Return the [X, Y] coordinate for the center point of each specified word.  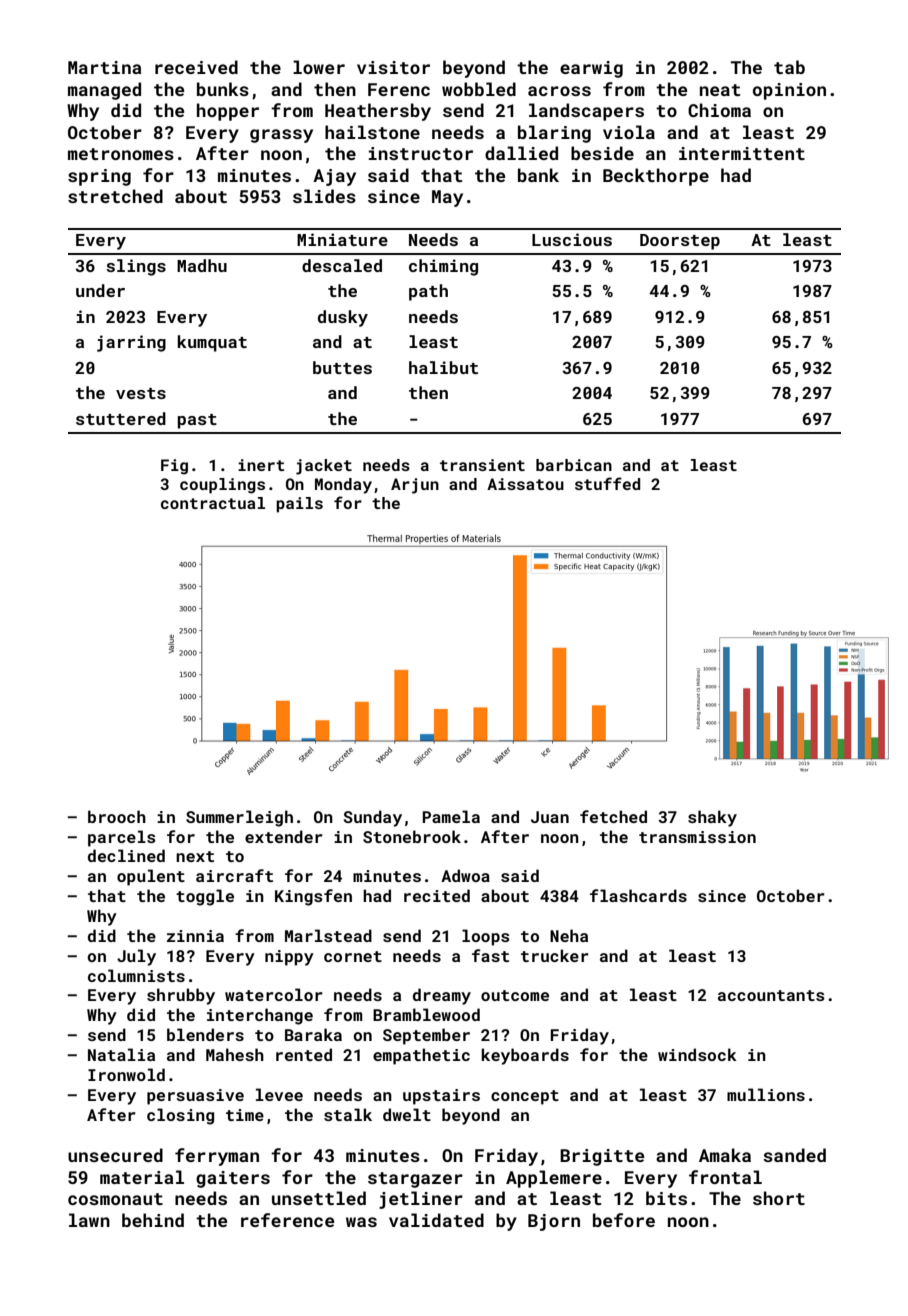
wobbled [479, 89]
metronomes [121, 154]
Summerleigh [239, 818]
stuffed [607, 483]
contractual [213, 503]
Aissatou [525, 484]
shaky [712, 818]
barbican [574, 465]
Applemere [554, 1179]
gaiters [233, 1179]
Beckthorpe [656, 177]
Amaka [725, 1155]
